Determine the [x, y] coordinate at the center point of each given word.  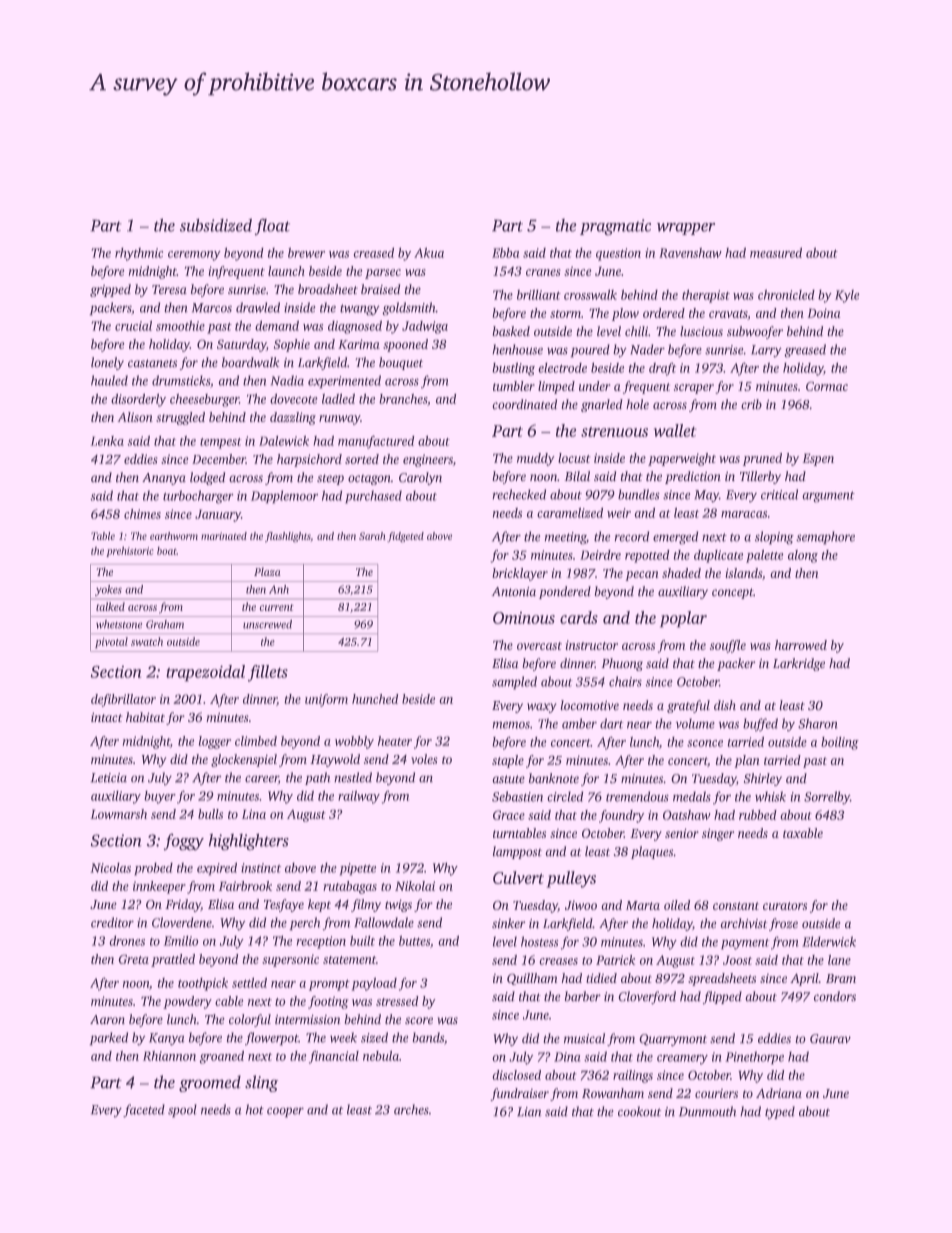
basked [511, 331]
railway [359, 797]
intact [107, 717]
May [706, 496]
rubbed [758, 815]
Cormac [827, 386]
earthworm [174, 536]
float [272, 226]
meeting [565, 538]
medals [692, 796]
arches [411, 1109]
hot [255, 1109]
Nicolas [110, 867]
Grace [509, 815]
